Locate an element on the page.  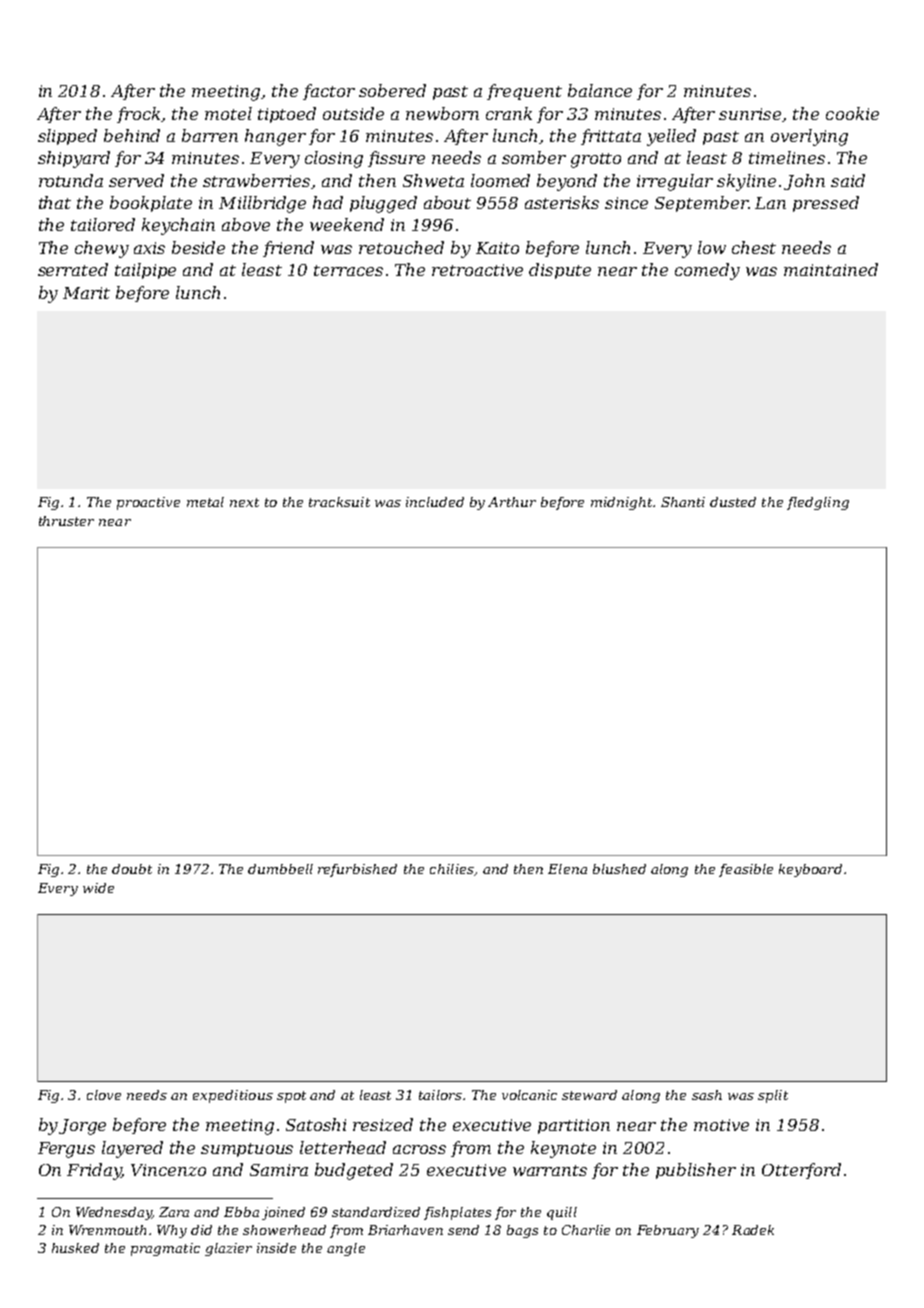
doubt is located at coordinates (132, 869).
